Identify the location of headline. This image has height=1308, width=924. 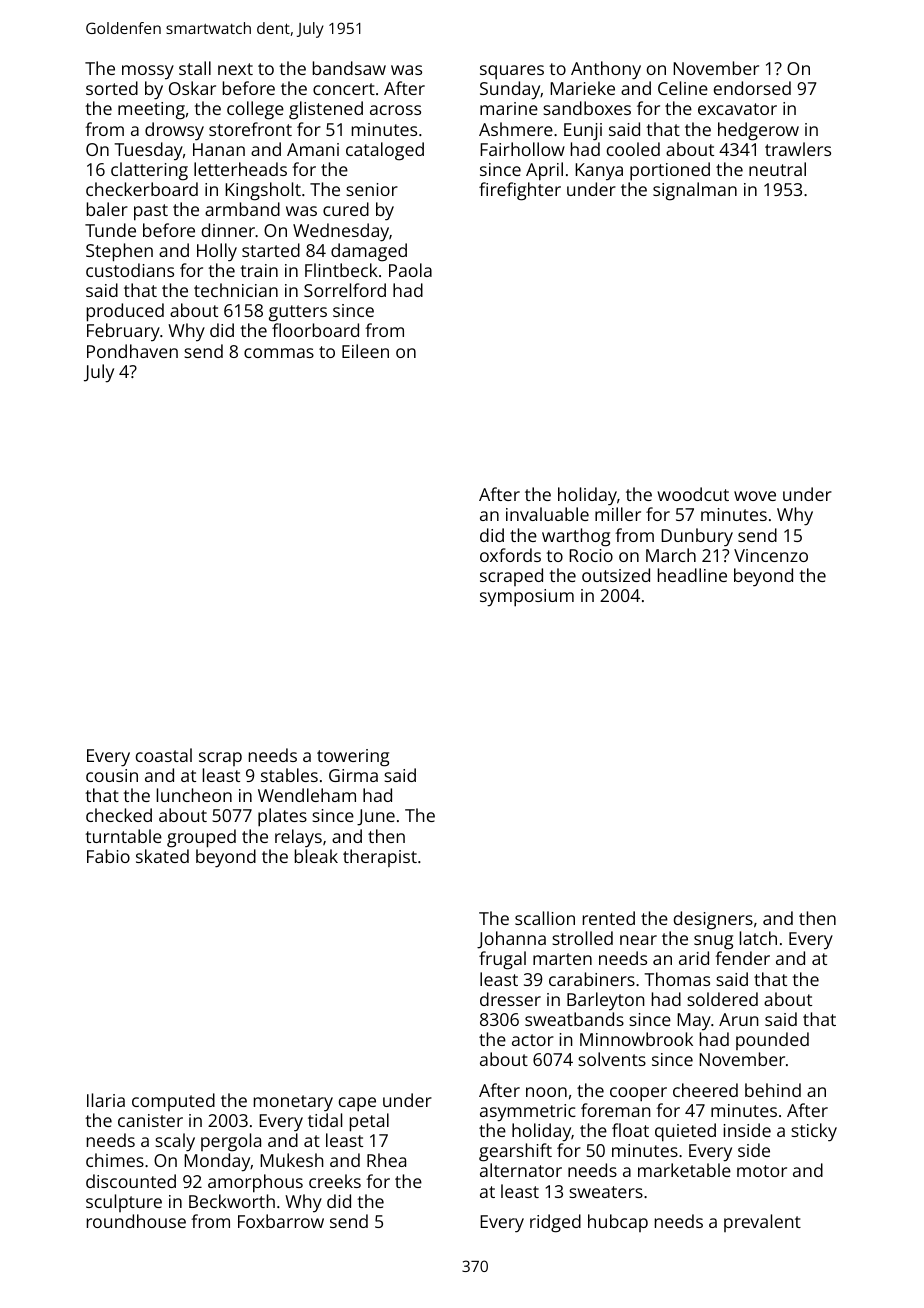
(692, 575).
